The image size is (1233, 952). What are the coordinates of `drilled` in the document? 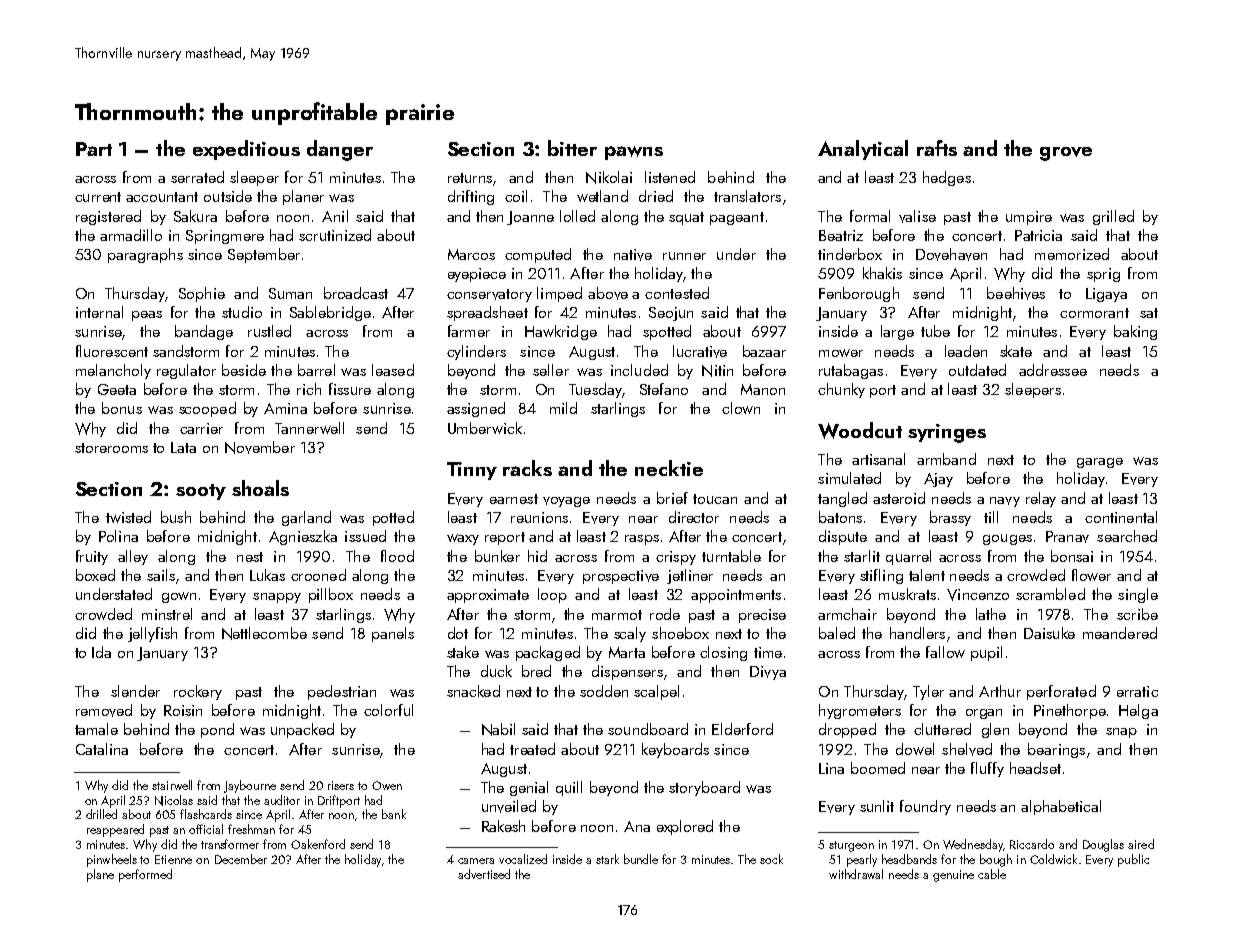 It's located at (101, 814).
